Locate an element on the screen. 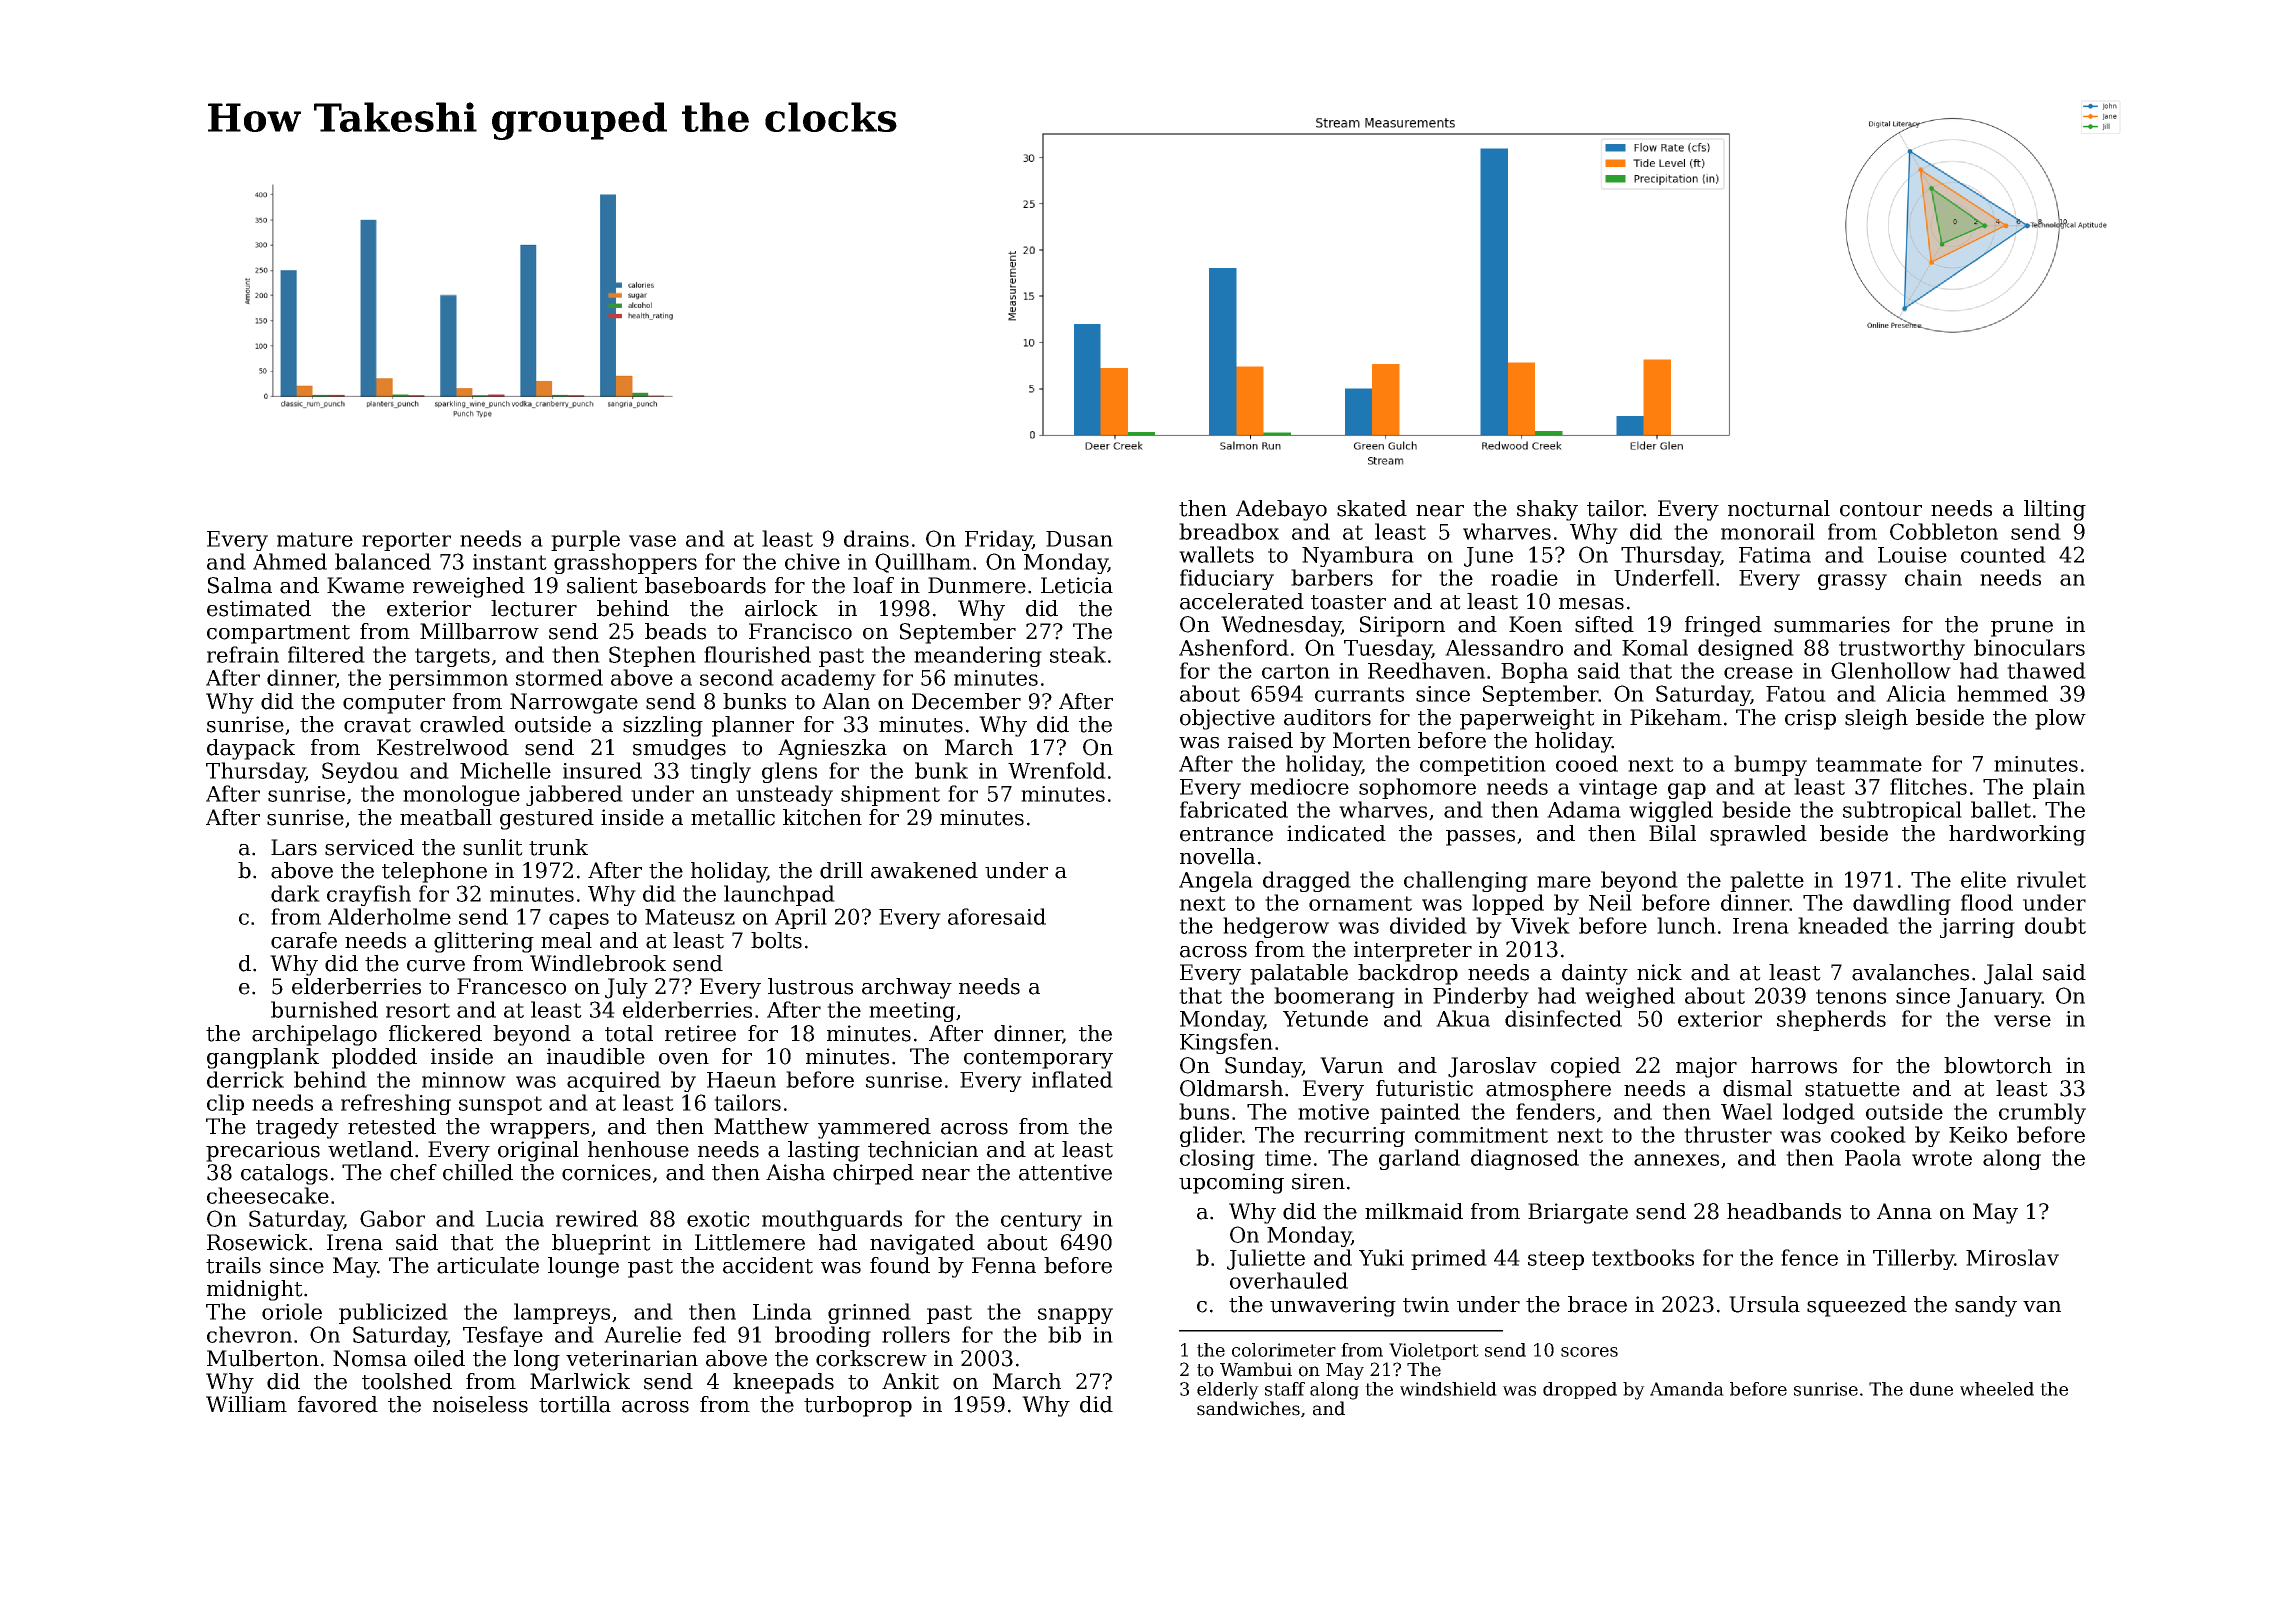  Mulberton is located at coordinates (263, 1358).
